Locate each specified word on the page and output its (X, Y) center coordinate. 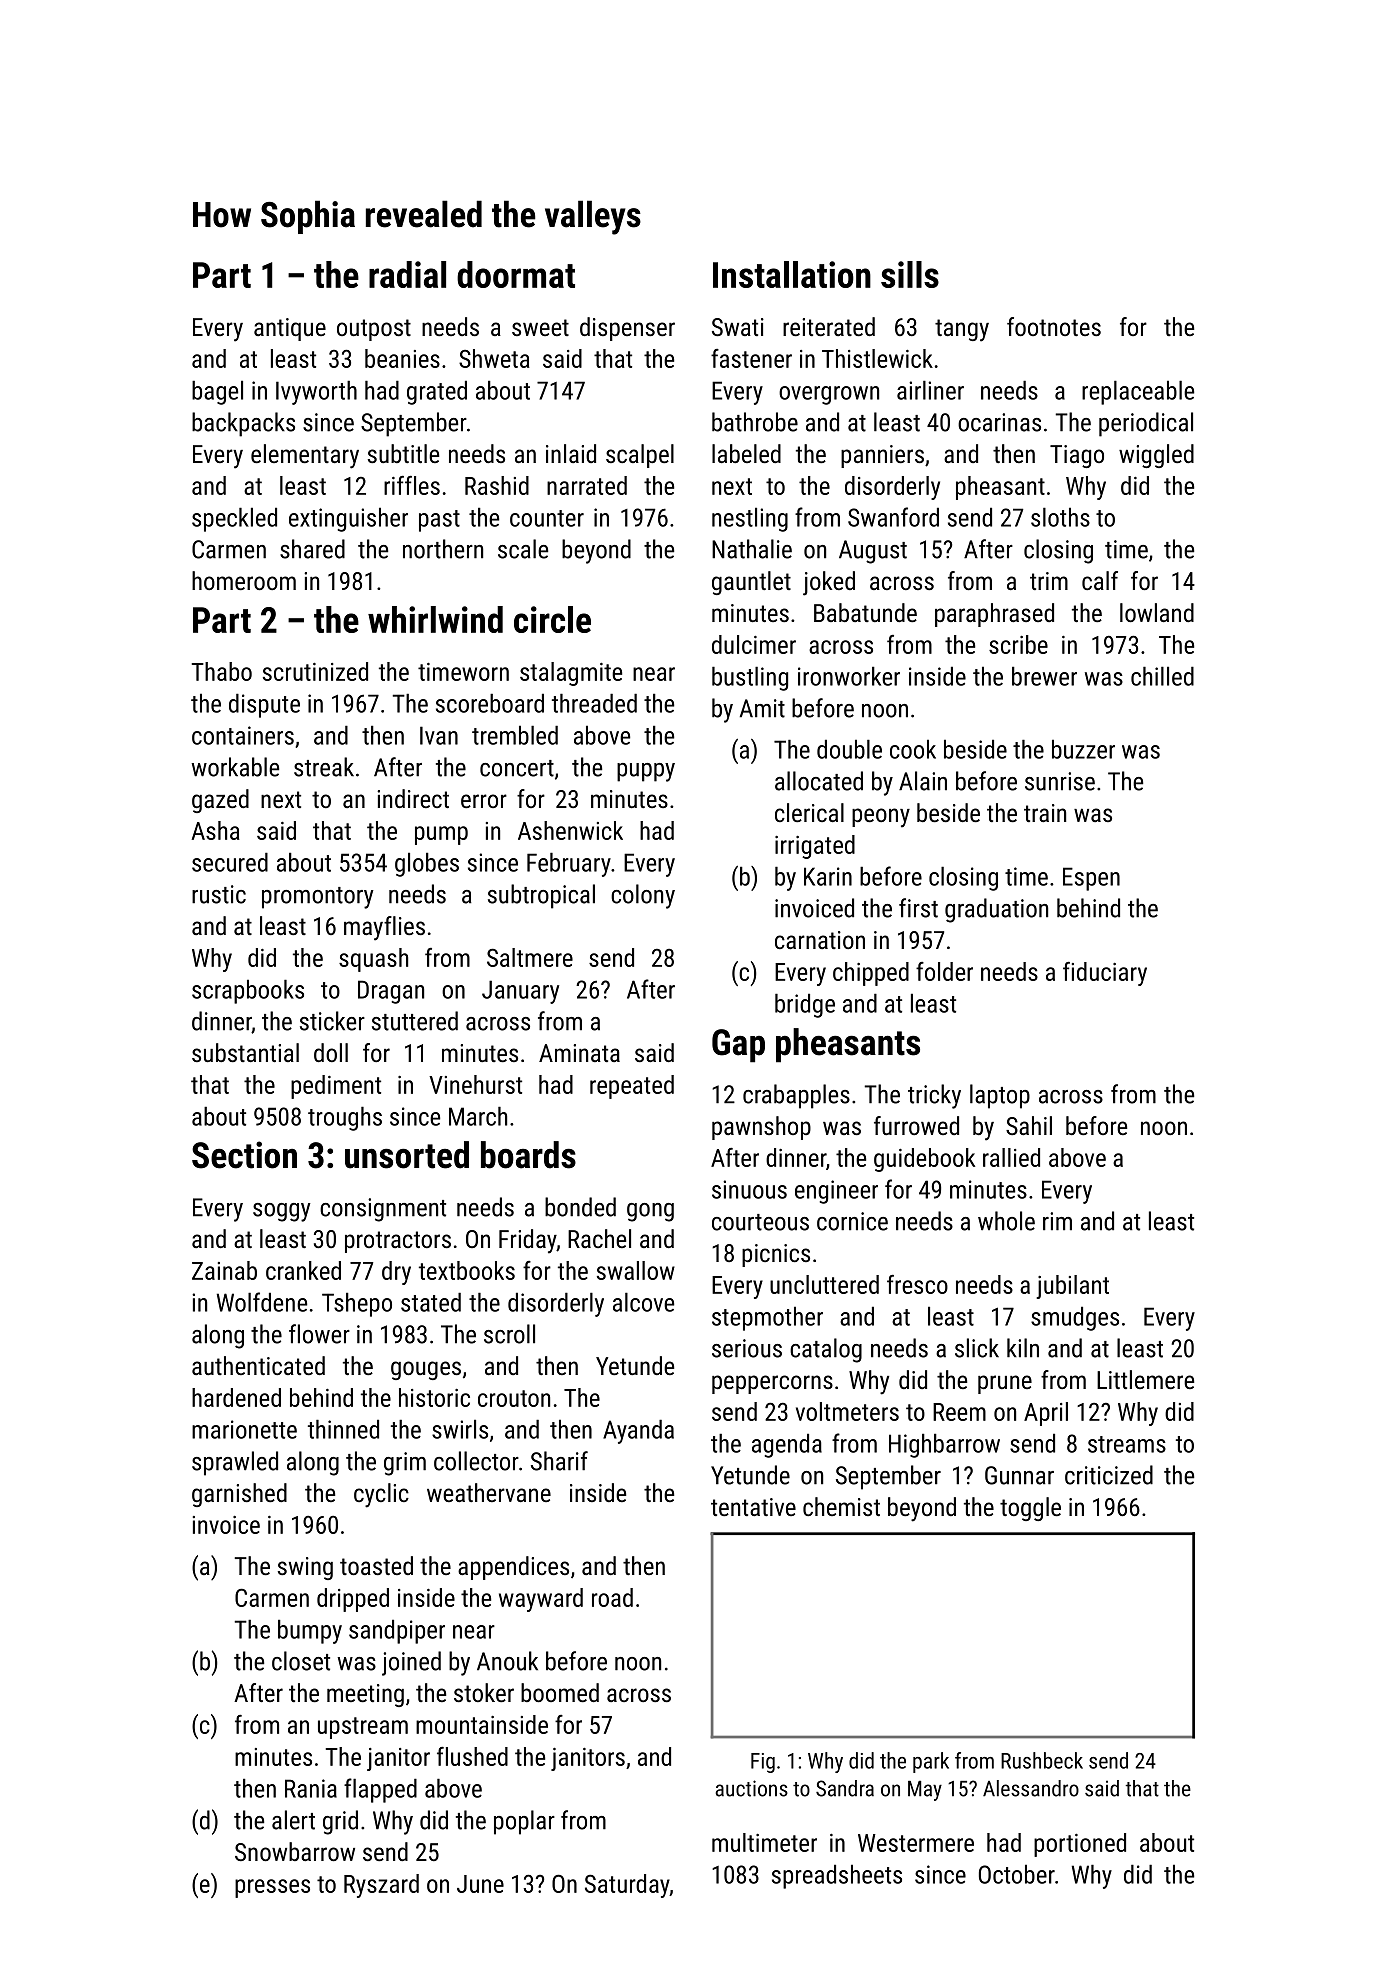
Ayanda (638, 1431)
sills (910, 274)
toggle (1030, 1509)
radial (407, 274)
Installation (792, 274)
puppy (646, 772)
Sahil (1029, 1125)
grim (405, 1464)
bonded (580, 1207)
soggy (282, 1212)
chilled (1162, 676)
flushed (472, 1756)
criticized (1109, 1475)
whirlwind (435, 619)
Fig (763, 1763)
